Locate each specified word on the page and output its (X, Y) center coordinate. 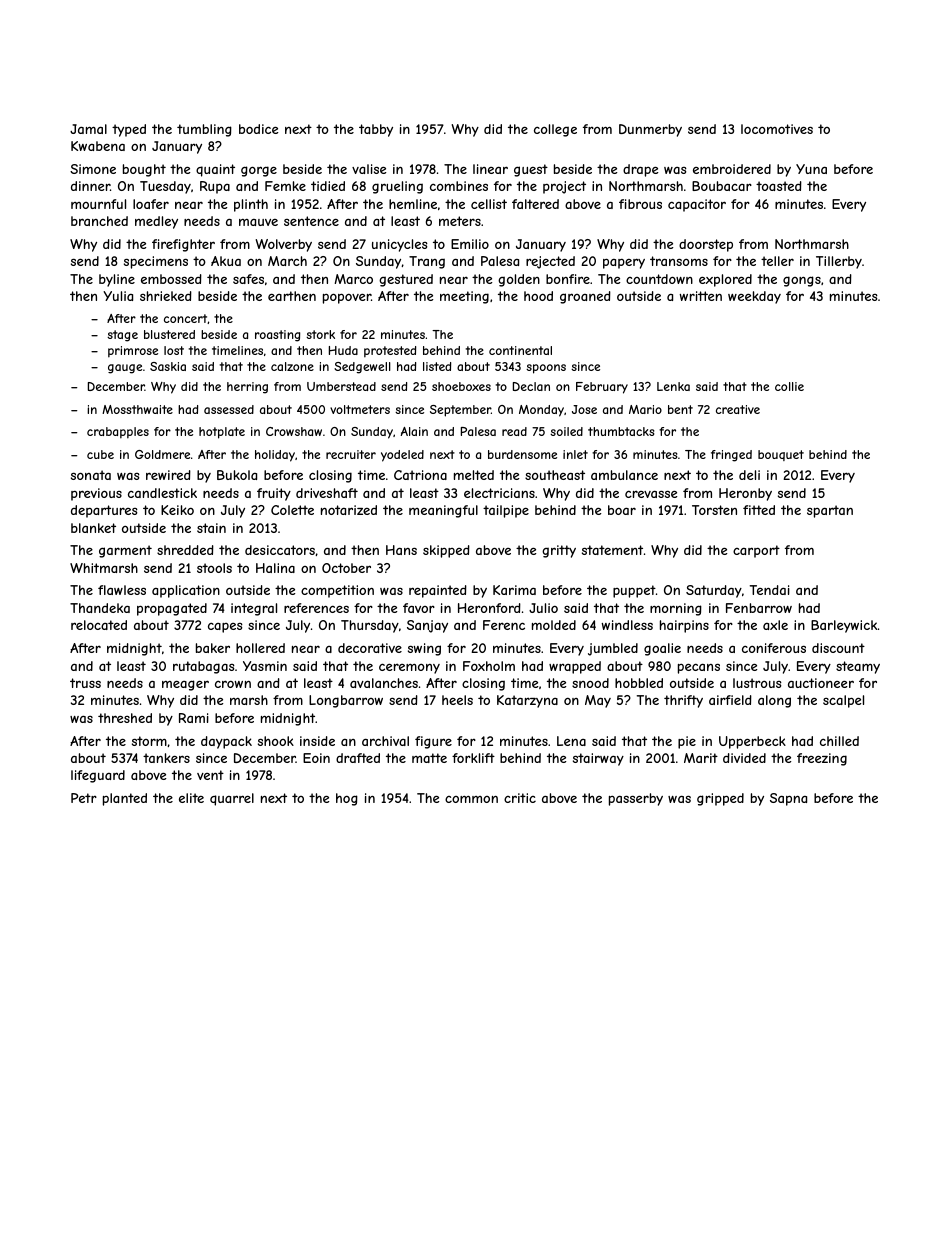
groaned (585, 297)
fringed (731, 456)
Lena (571, 741)
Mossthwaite (137, 409)
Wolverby (283, 245)
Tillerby (839, 262)
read (514, 431)
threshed (125, 718)
